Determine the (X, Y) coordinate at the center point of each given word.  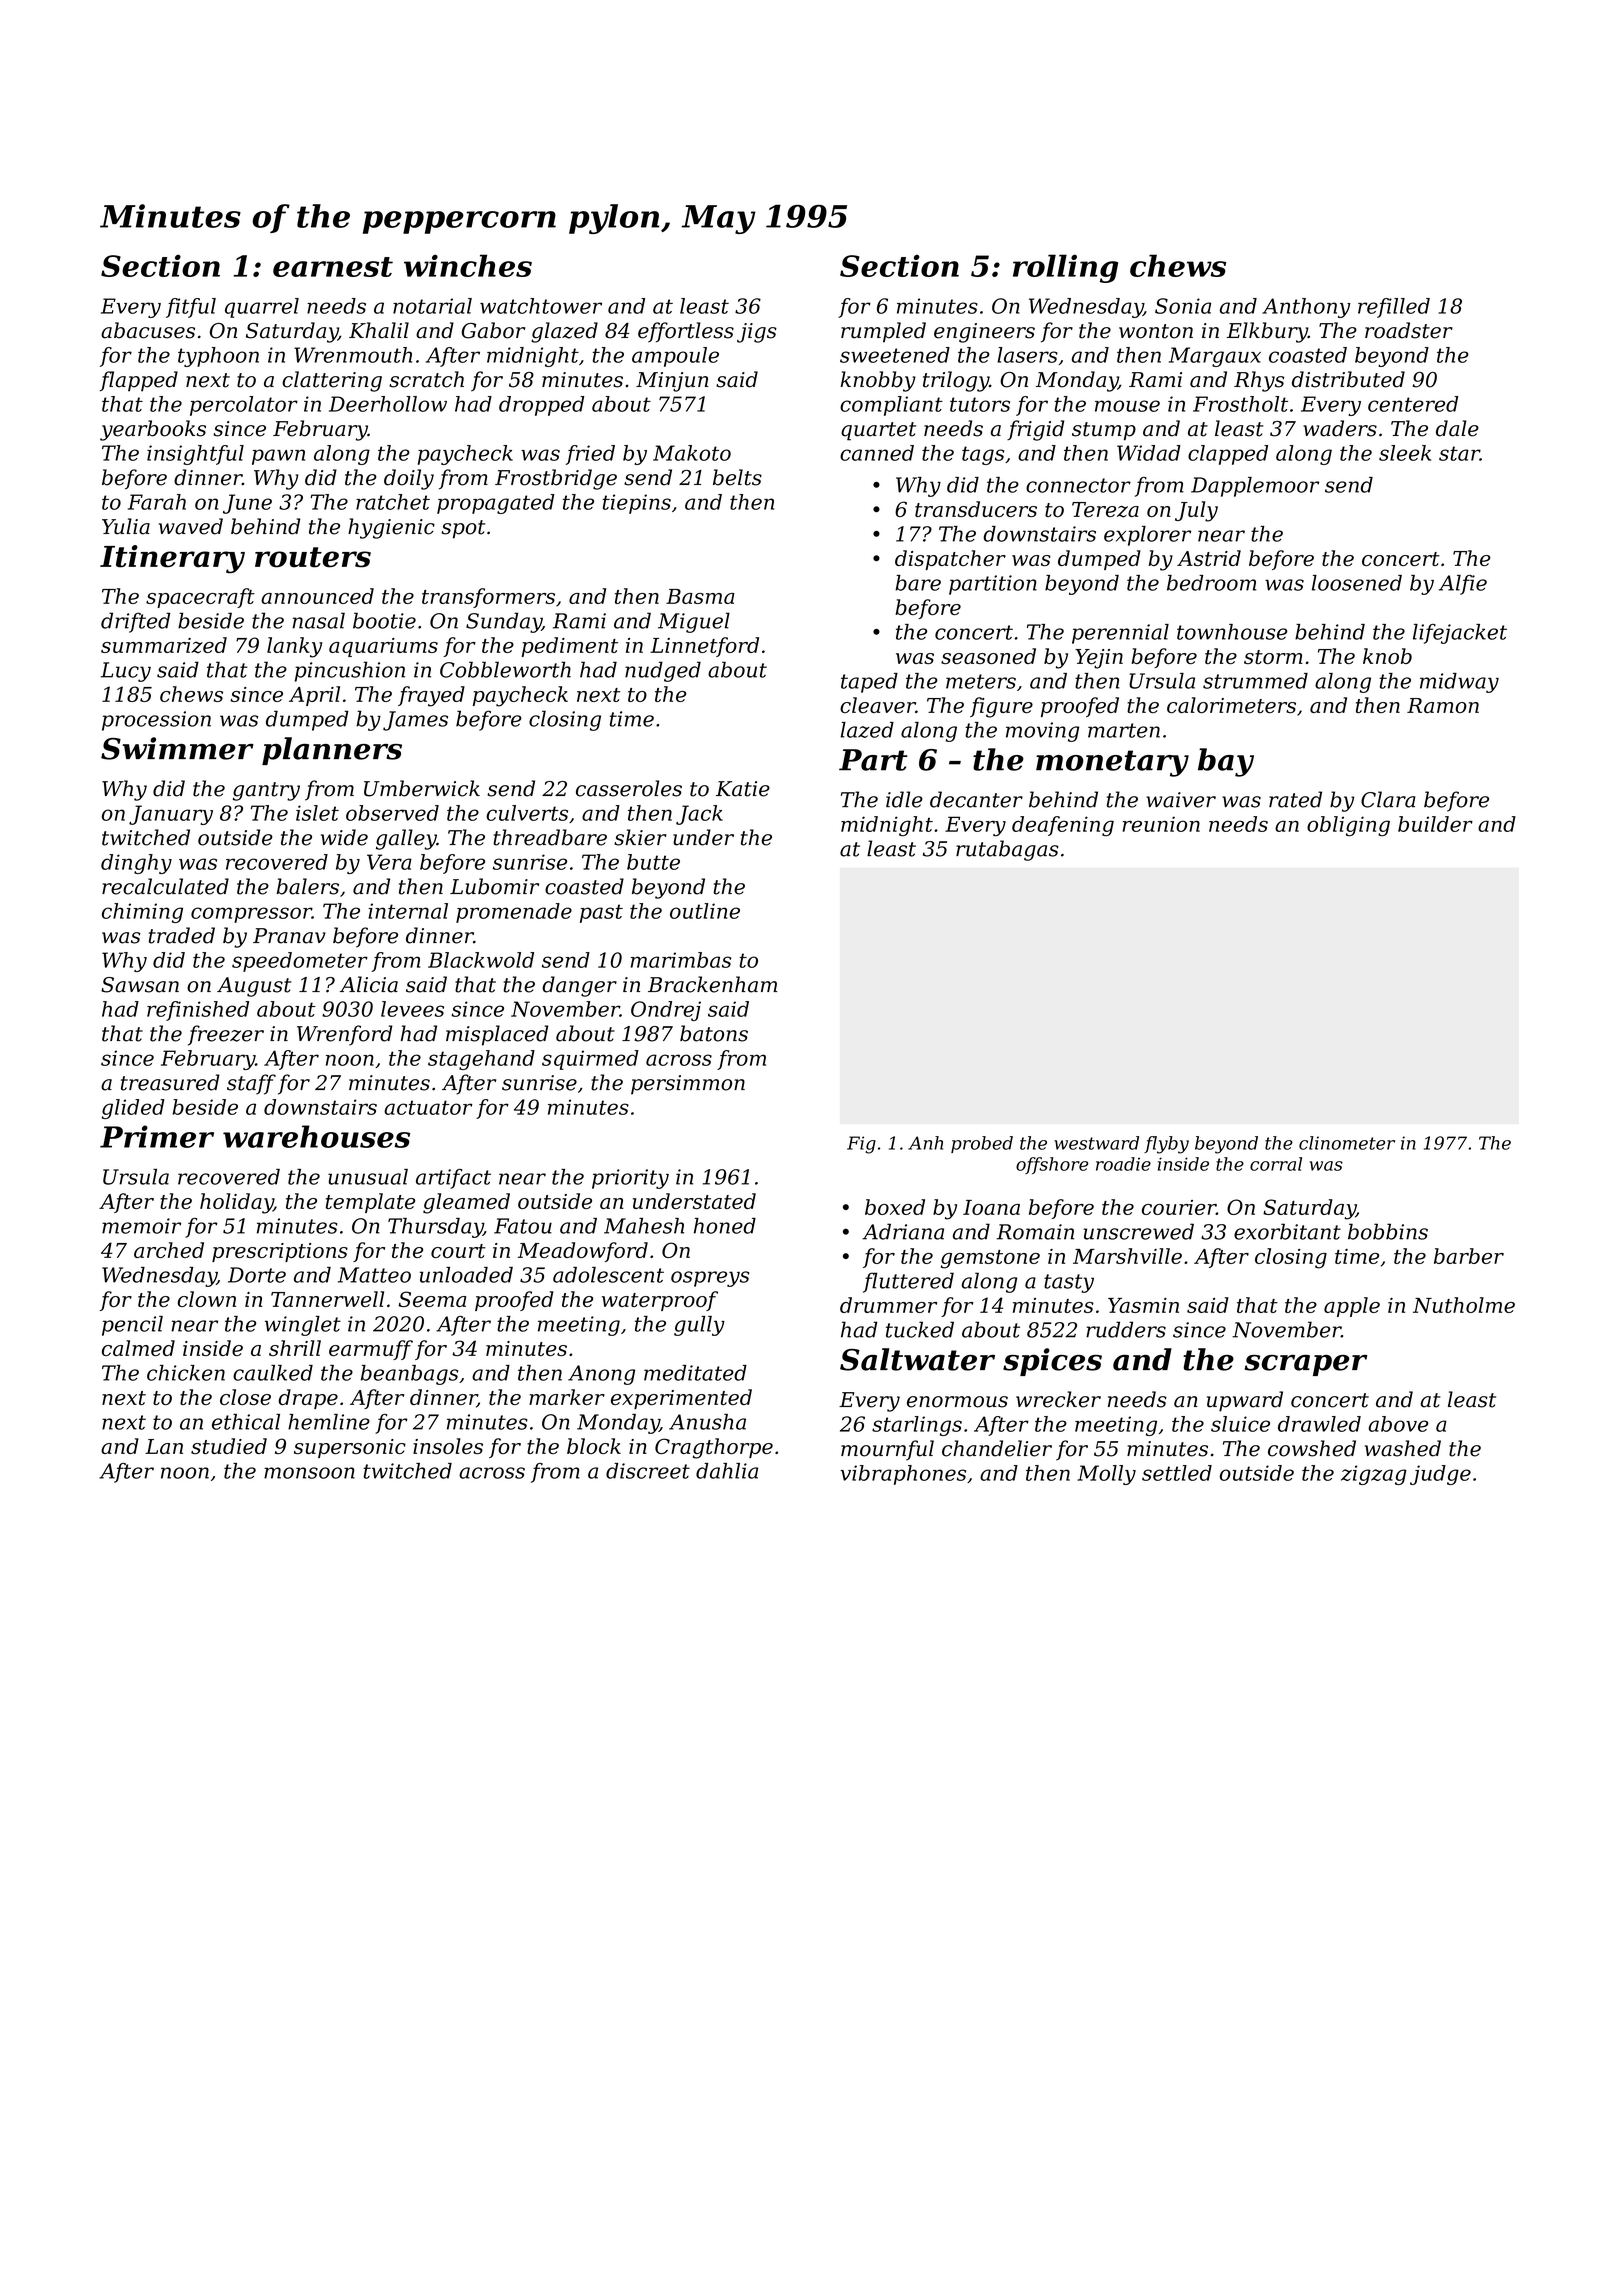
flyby (1166, 1145)
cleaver (878, 705)
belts (737, 477)
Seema (432, 1299)
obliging (1348, 826)
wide (344, 837)
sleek (1405, 453)
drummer (888, 1305)
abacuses (148, 330)
